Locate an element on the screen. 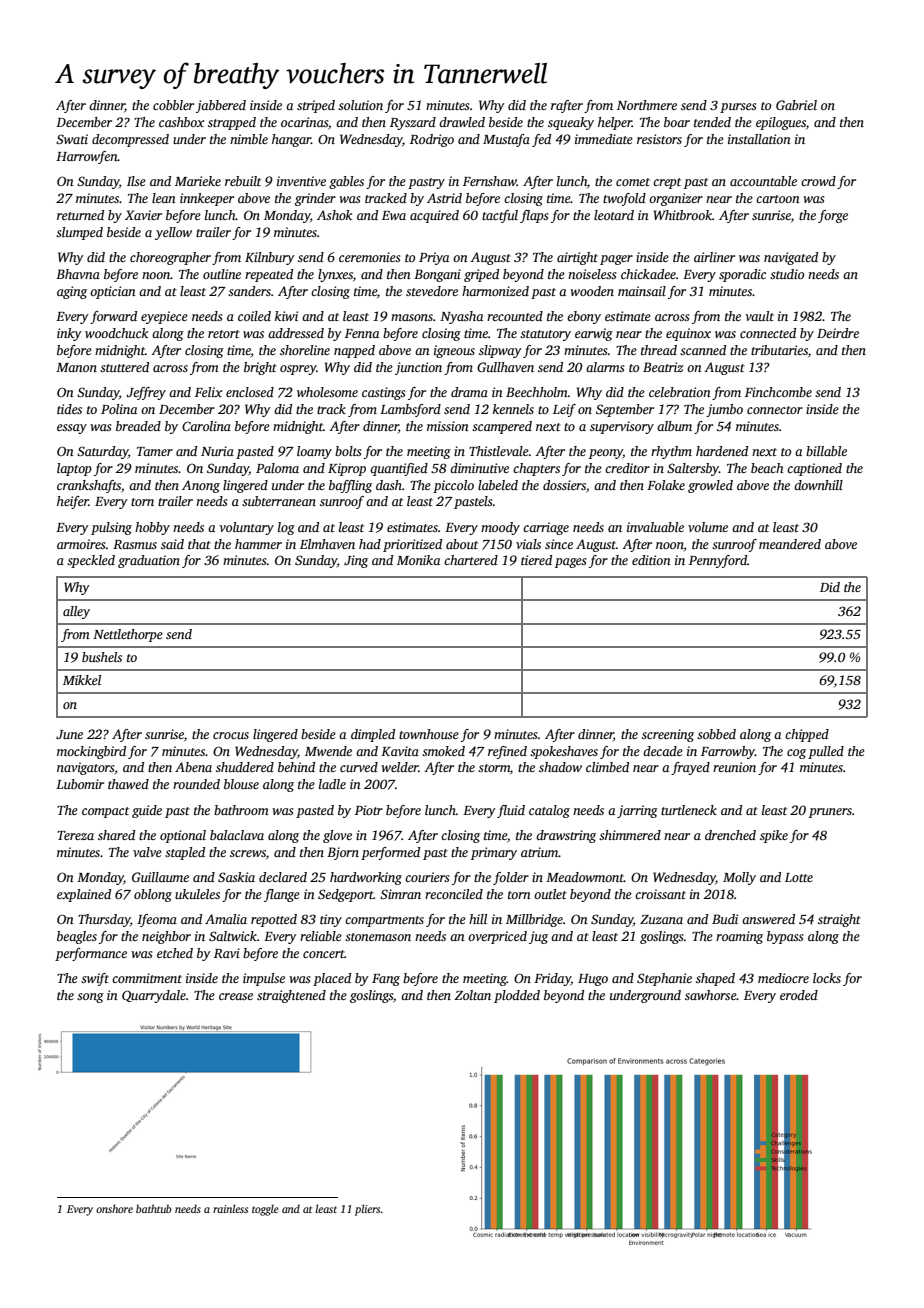  solution is located at coordinates (360, 105).
